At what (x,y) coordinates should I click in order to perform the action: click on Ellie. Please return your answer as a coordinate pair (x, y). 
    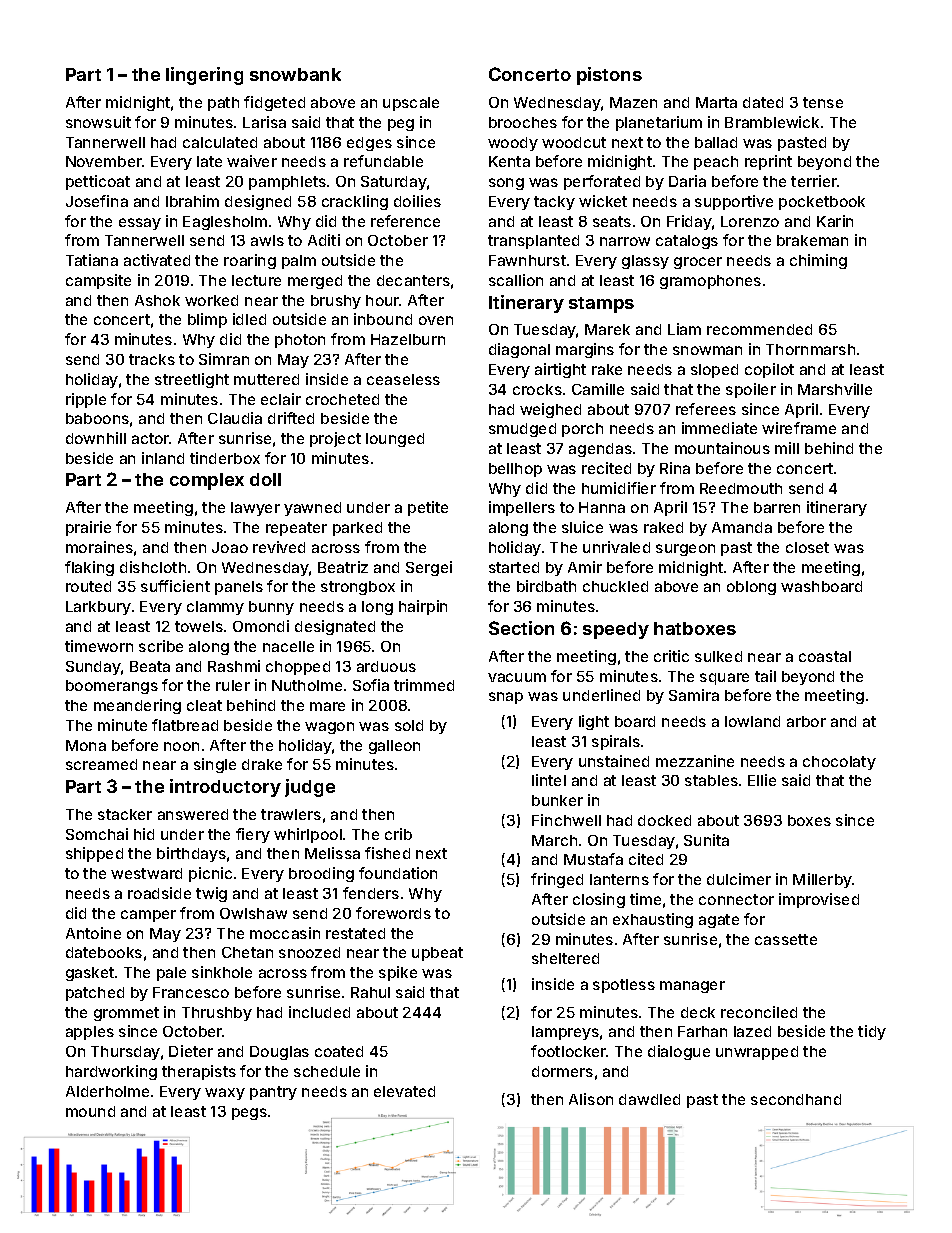
    Looking at the image, I should click on (762, 780).
